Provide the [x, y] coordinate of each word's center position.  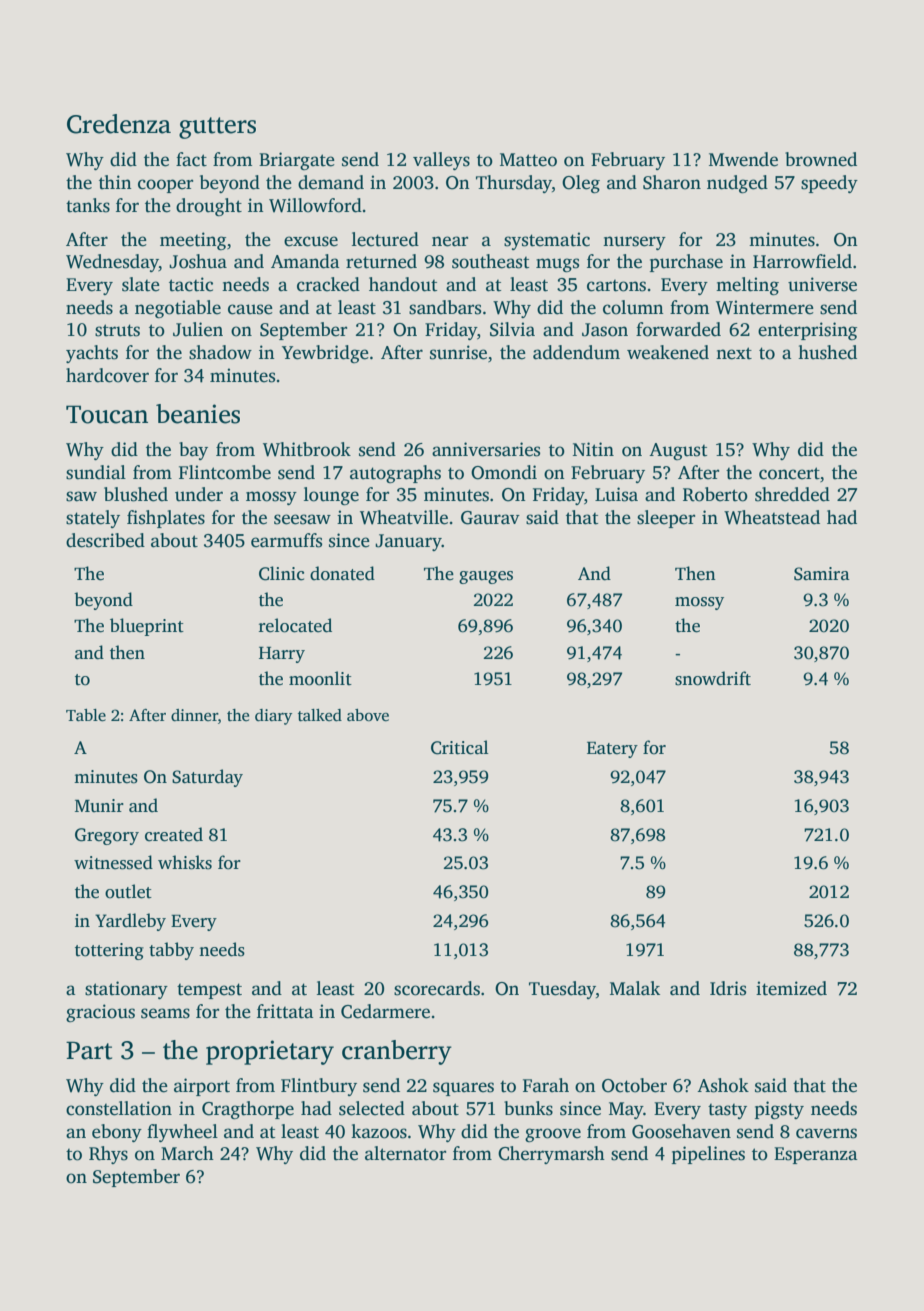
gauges [486, 577]
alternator [405, 1153]
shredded [792, 494]
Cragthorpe [248, 1110]
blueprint [147, 627]
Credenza [119, 124]
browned [821, 159]
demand [331, 182]
